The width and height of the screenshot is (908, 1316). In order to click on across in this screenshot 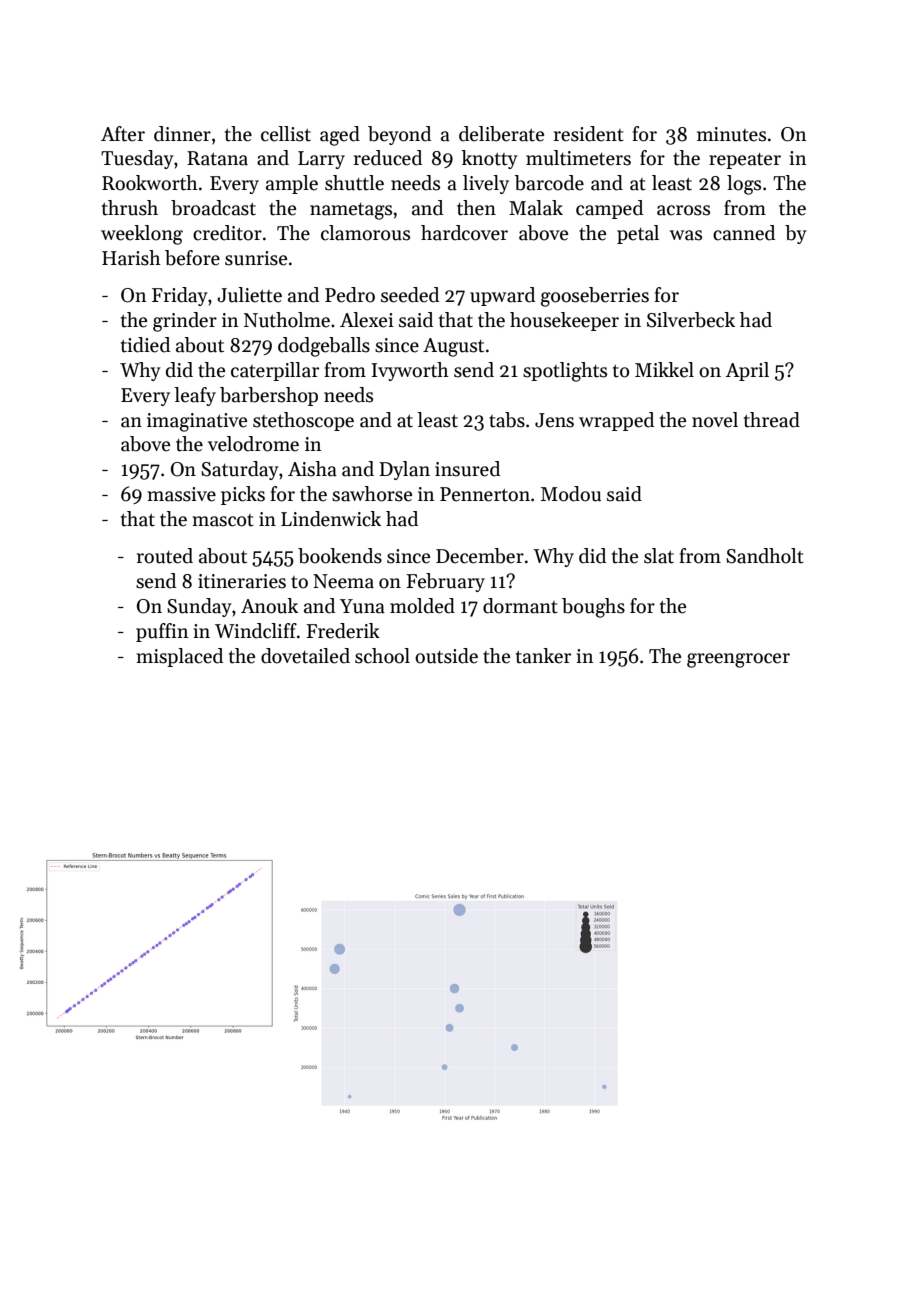, I will do `click(683, 210)`.
